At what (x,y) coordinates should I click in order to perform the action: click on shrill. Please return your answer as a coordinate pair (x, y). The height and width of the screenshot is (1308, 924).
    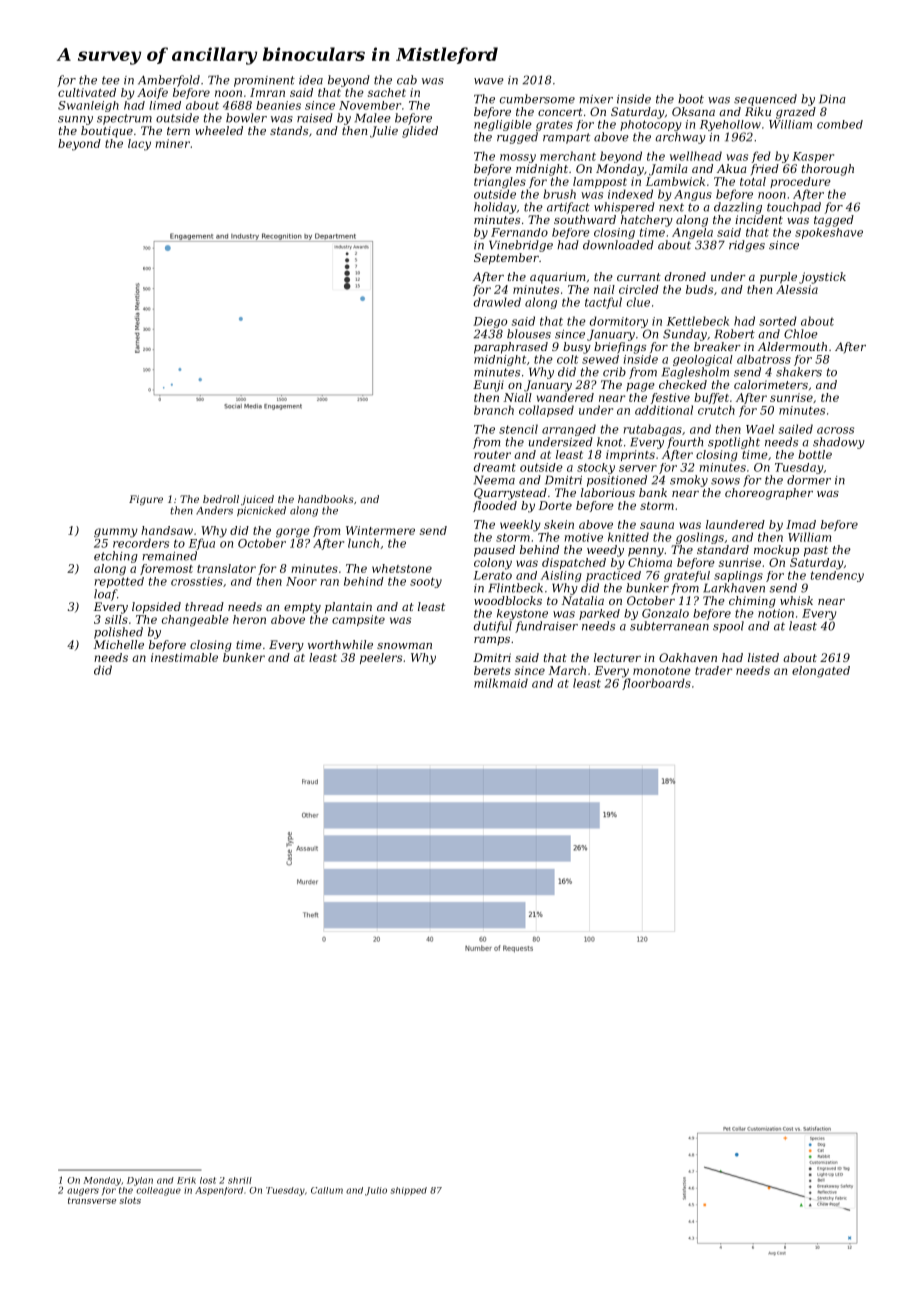
    Looking at the image, I should click on (240, 1180).
